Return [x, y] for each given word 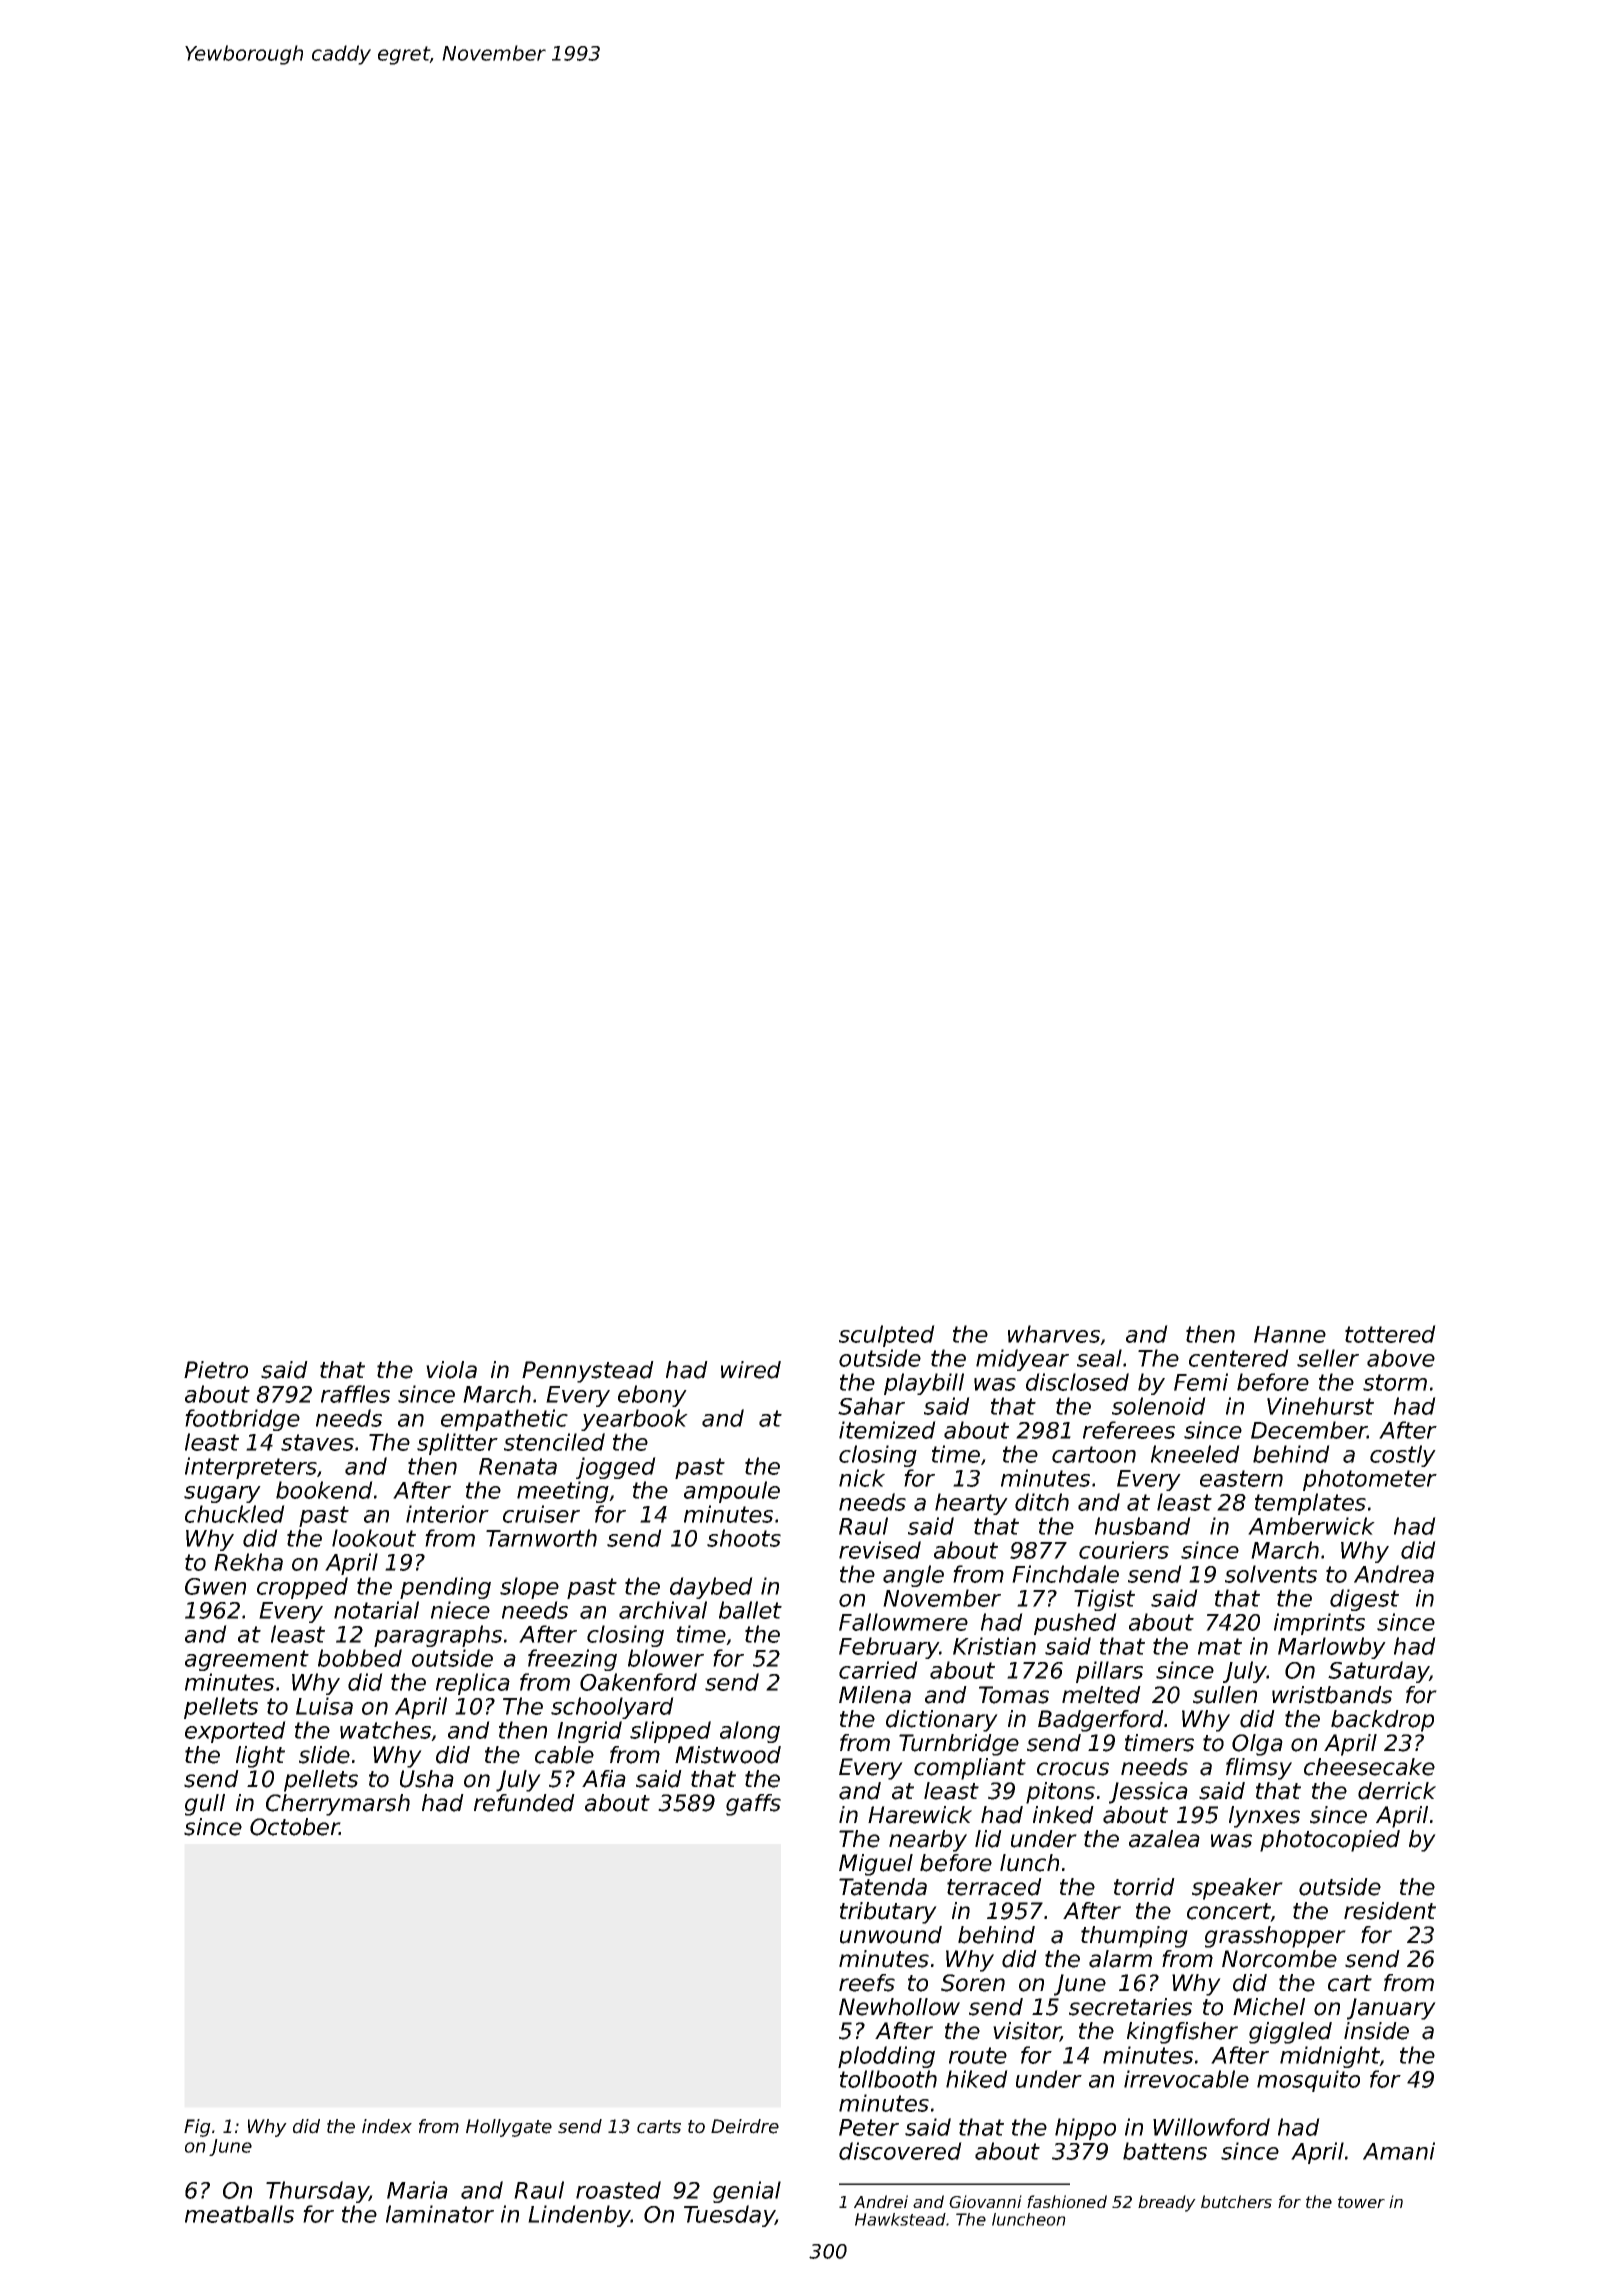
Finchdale [1065, 1574]
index [387, 2126]
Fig [197, 2128]
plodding [886, 2057]
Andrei [881, 2201]
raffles [355, 1394]
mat [1220, 1646]
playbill [924, 1384]
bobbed [360, 1658]
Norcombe [1279, 1959]
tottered [1390, 1334]
